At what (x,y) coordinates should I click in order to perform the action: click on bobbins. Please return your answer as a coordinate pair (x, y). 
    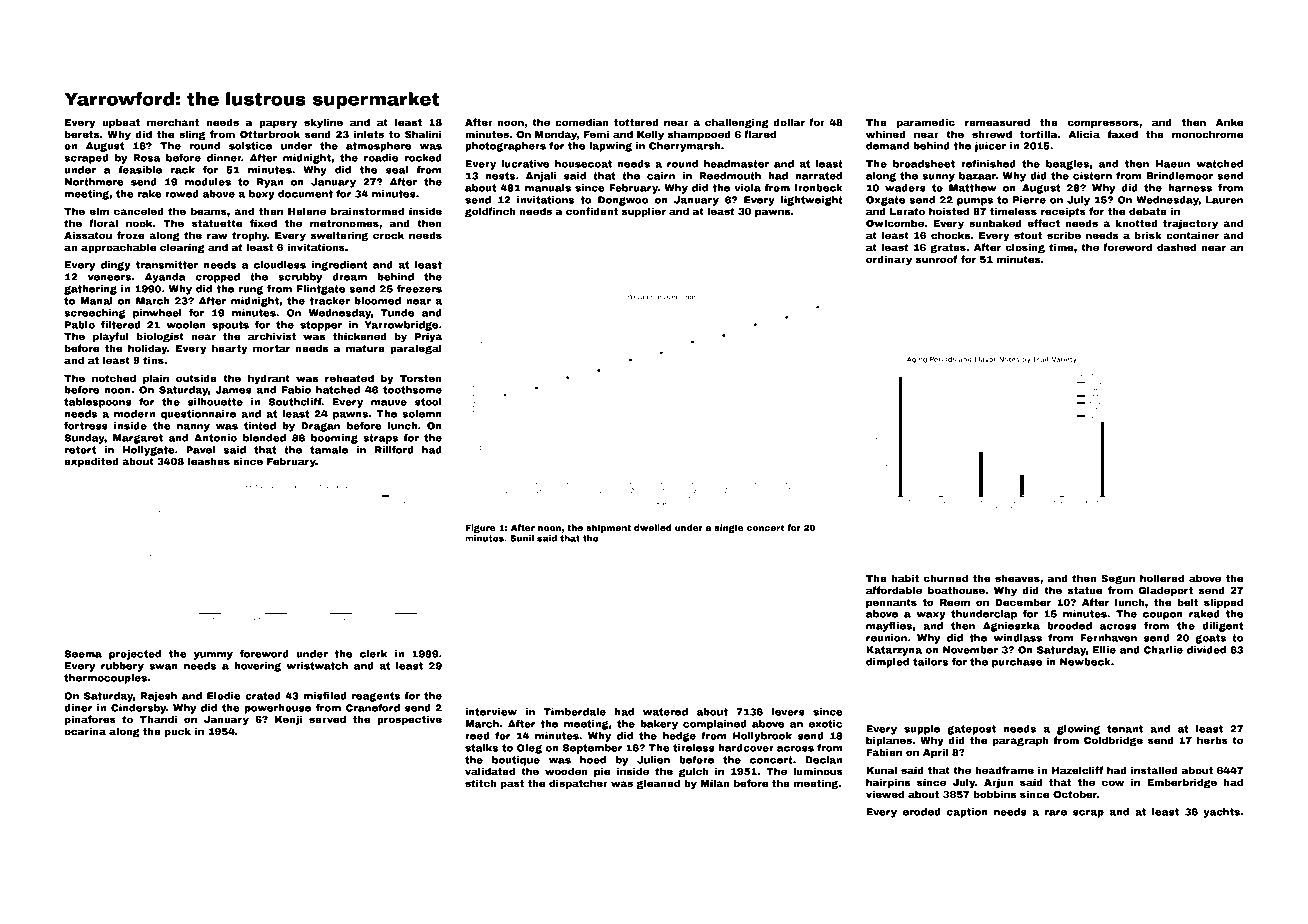
    Looking at the image, I should click on (995, 794).
